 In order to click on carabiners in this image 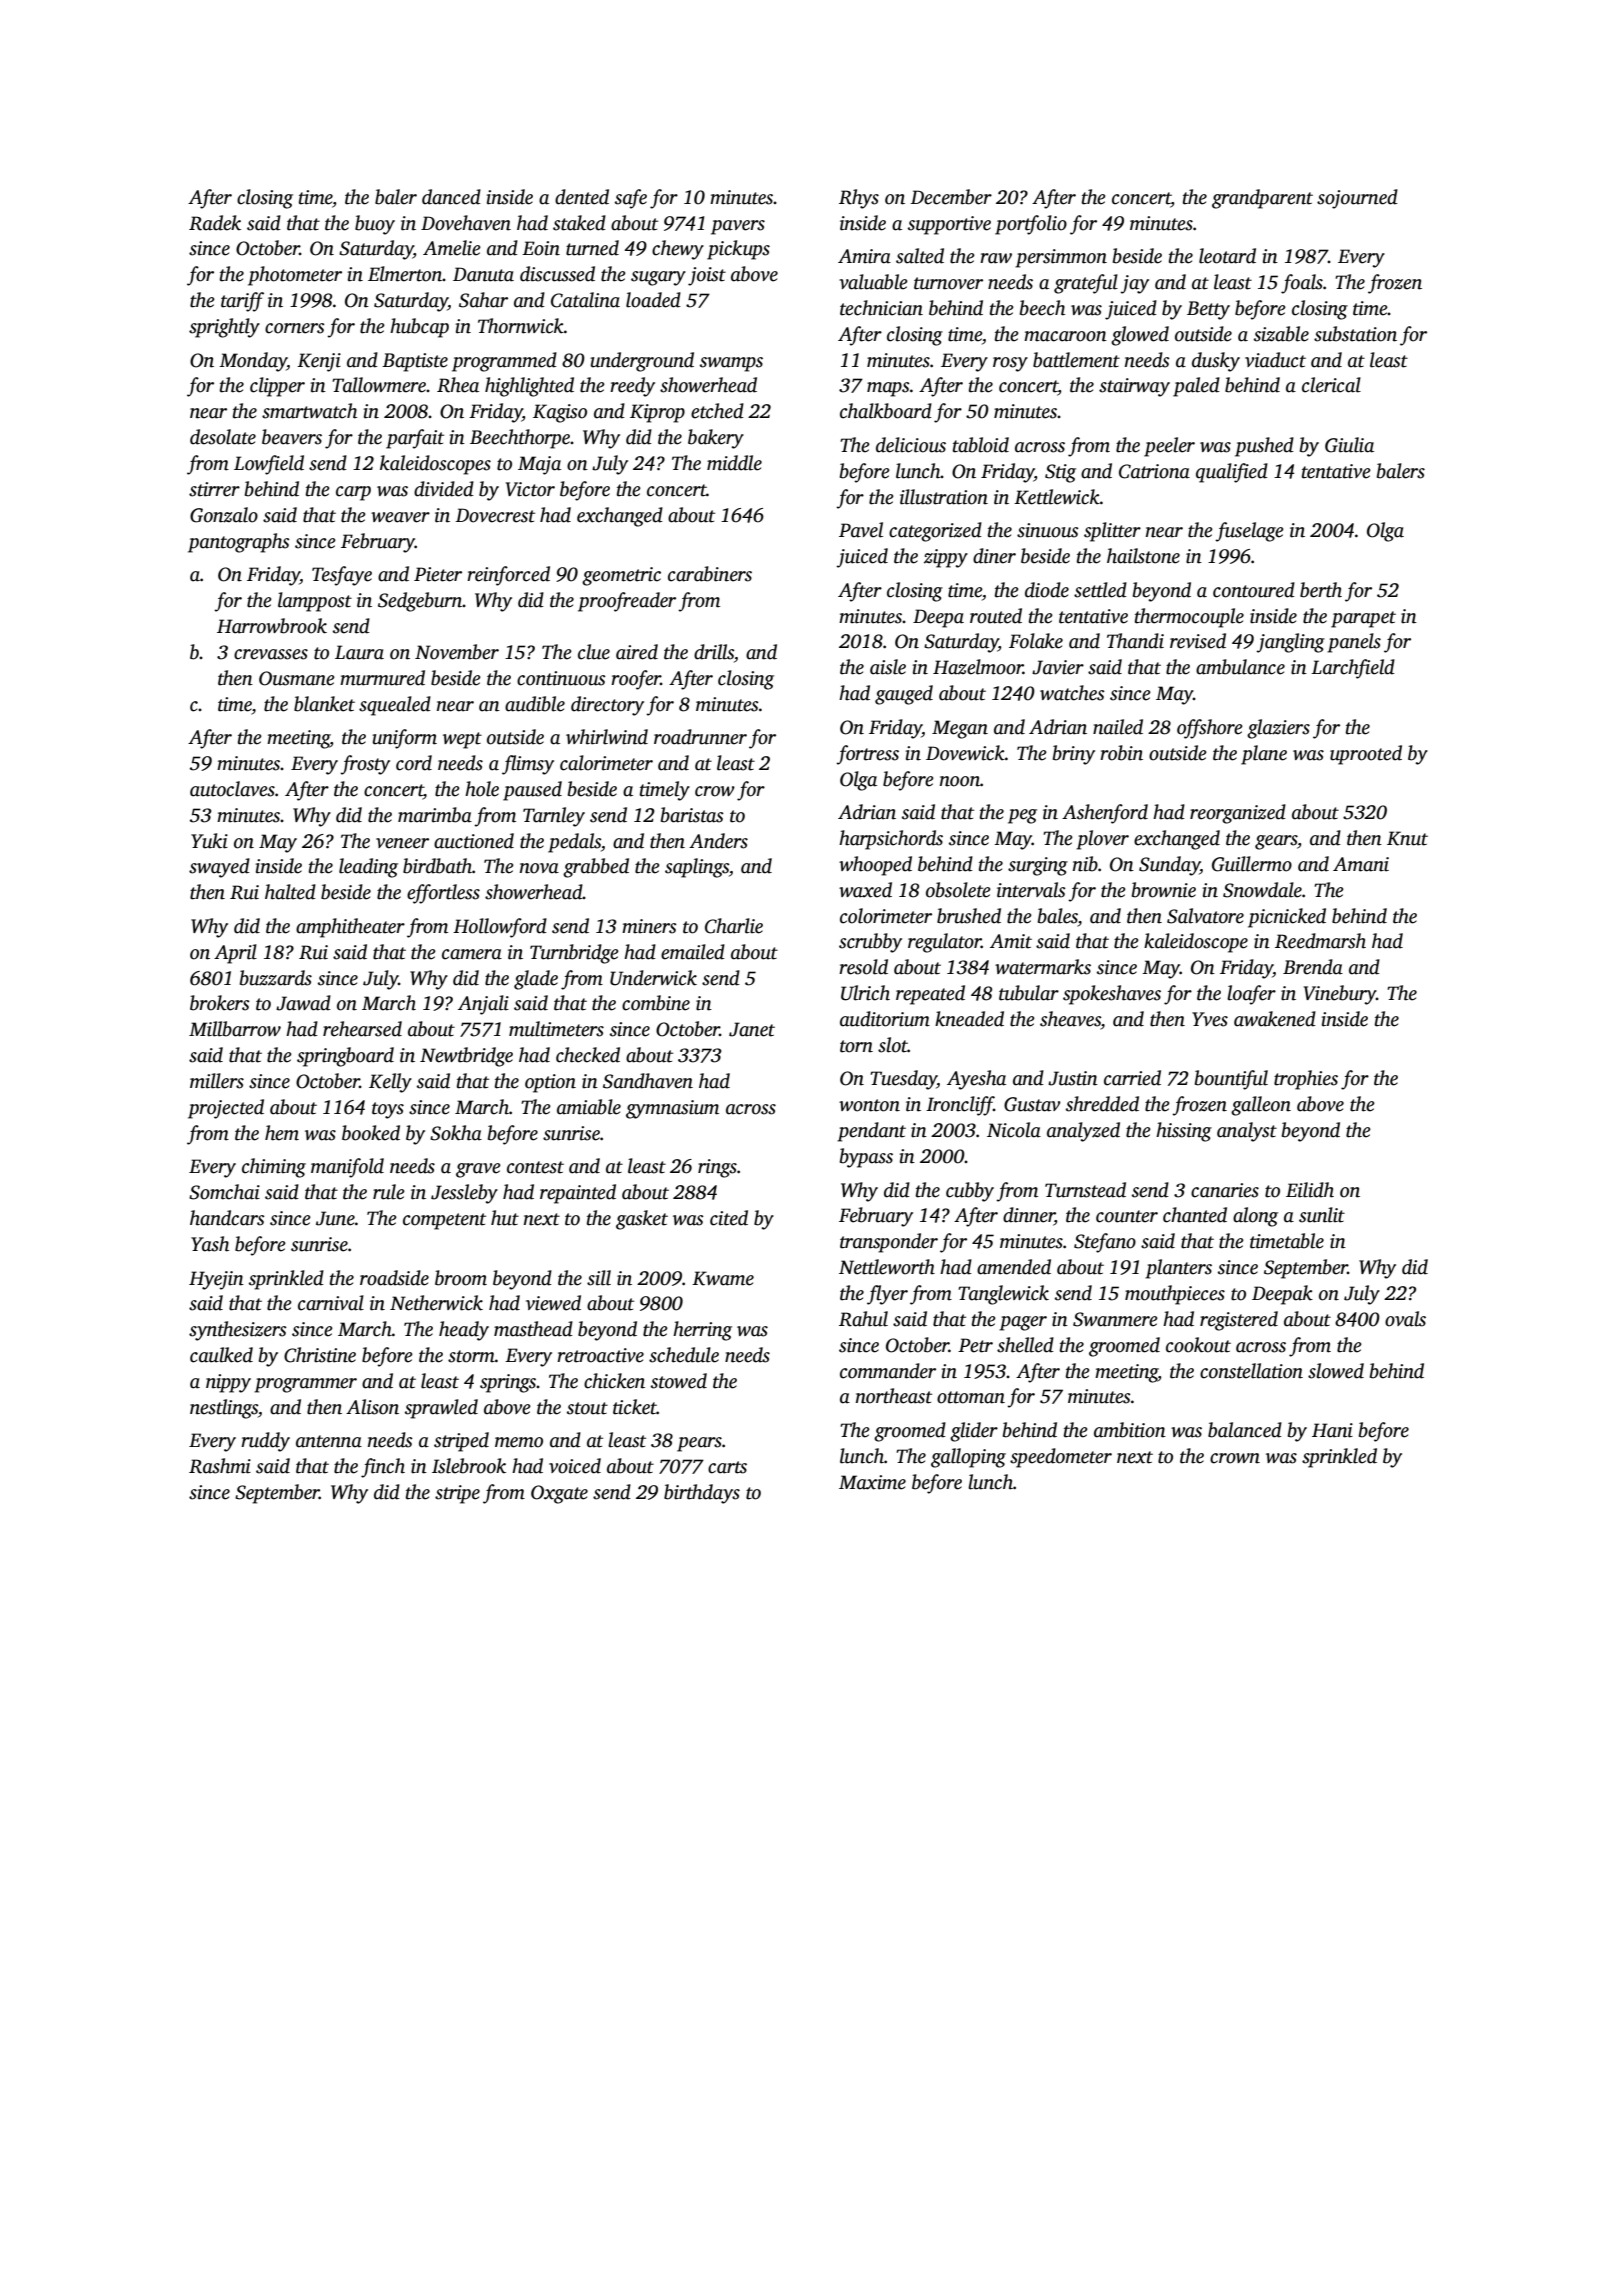, I will do `click(710, 574)`.
